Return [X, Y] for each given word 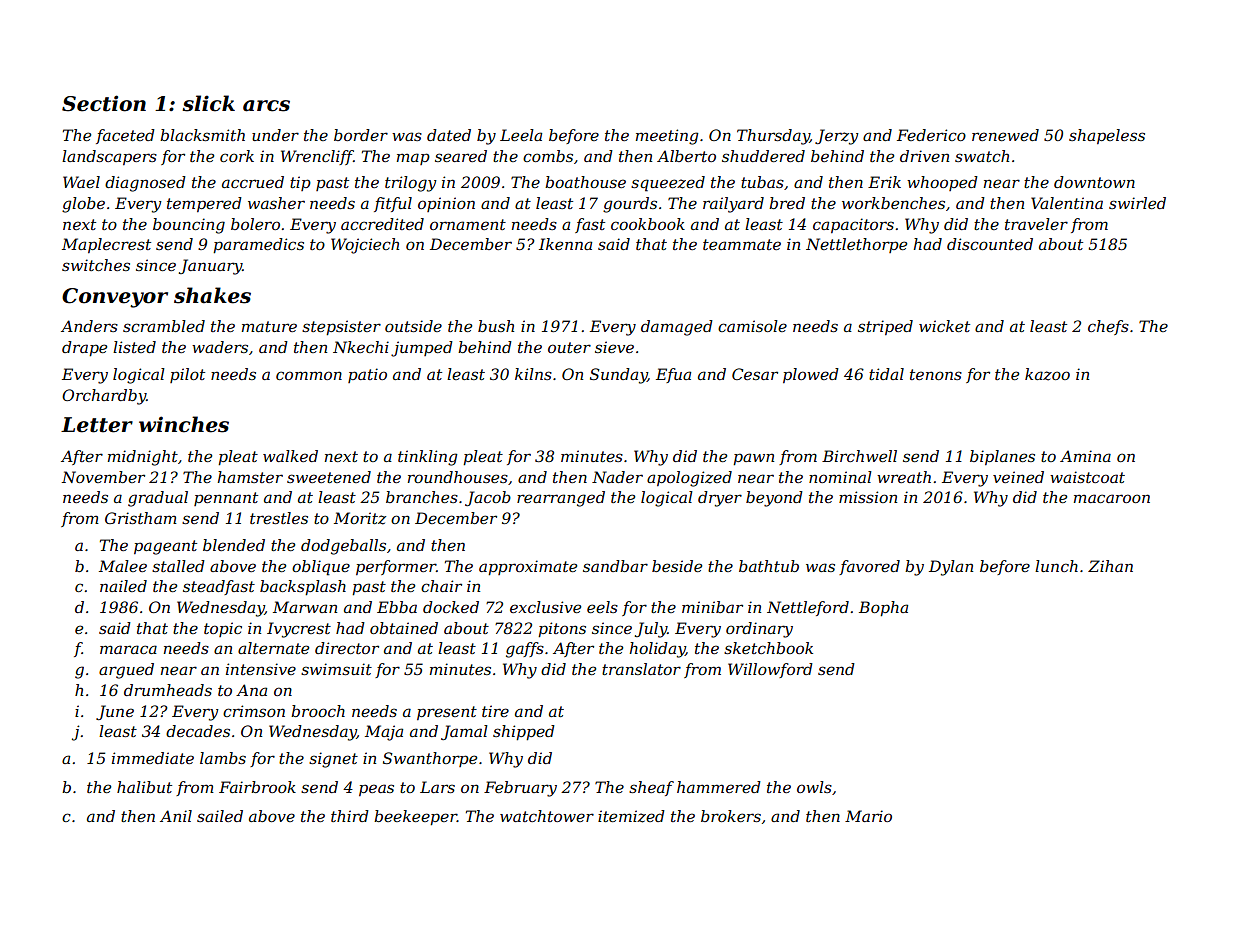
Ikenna [565, 244]
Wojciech [365, 246]
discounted [990, 244]
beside [677, 566]
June [115, 712]
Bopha [883, 608]
